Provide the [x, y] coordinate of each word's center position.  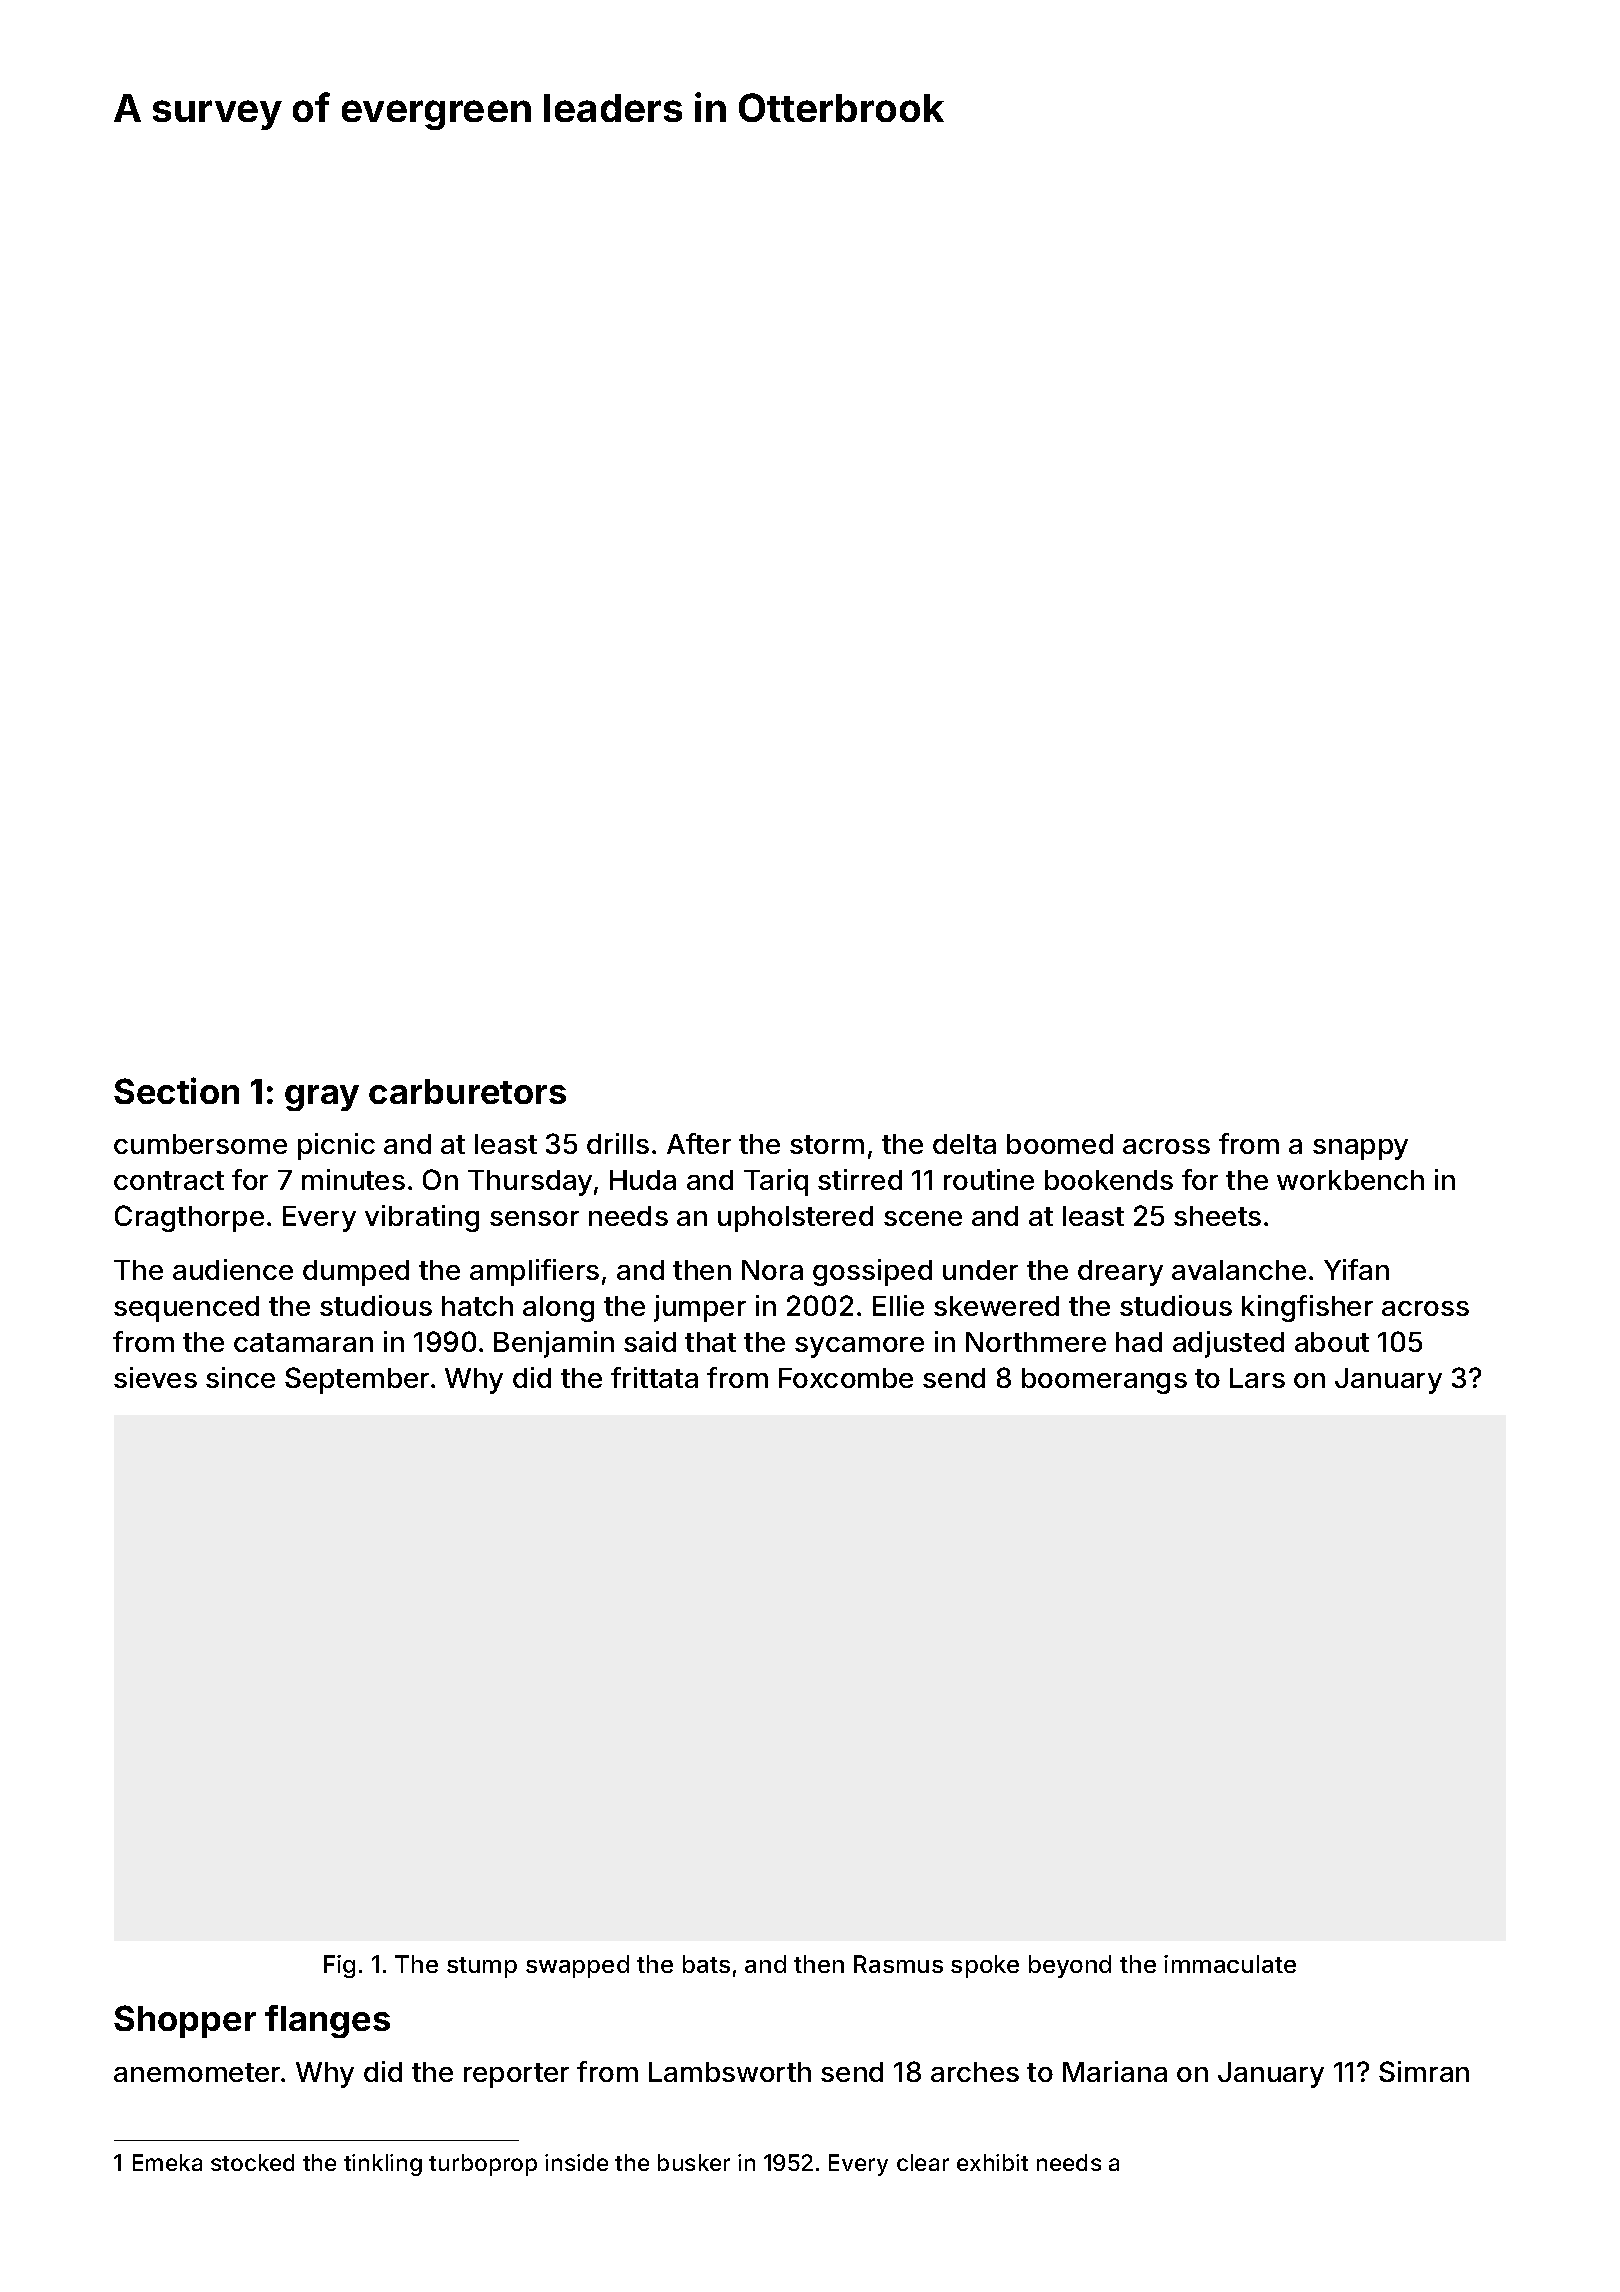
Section [176, 1090]
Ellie [898, 1305]
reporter [516, 2075]
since [240, 1377]
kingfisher [1307, 1308]
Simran [1424, 2071]
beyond [1070, 1966]
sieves [155, 1377]
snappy [1360, 1149]
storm [827, 1144]
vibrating [422, 1218]
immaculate [1230, 1964]
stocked [252, 2162]
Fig [339, 1966]
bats [706, 1964]
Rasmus [898, 1964]
